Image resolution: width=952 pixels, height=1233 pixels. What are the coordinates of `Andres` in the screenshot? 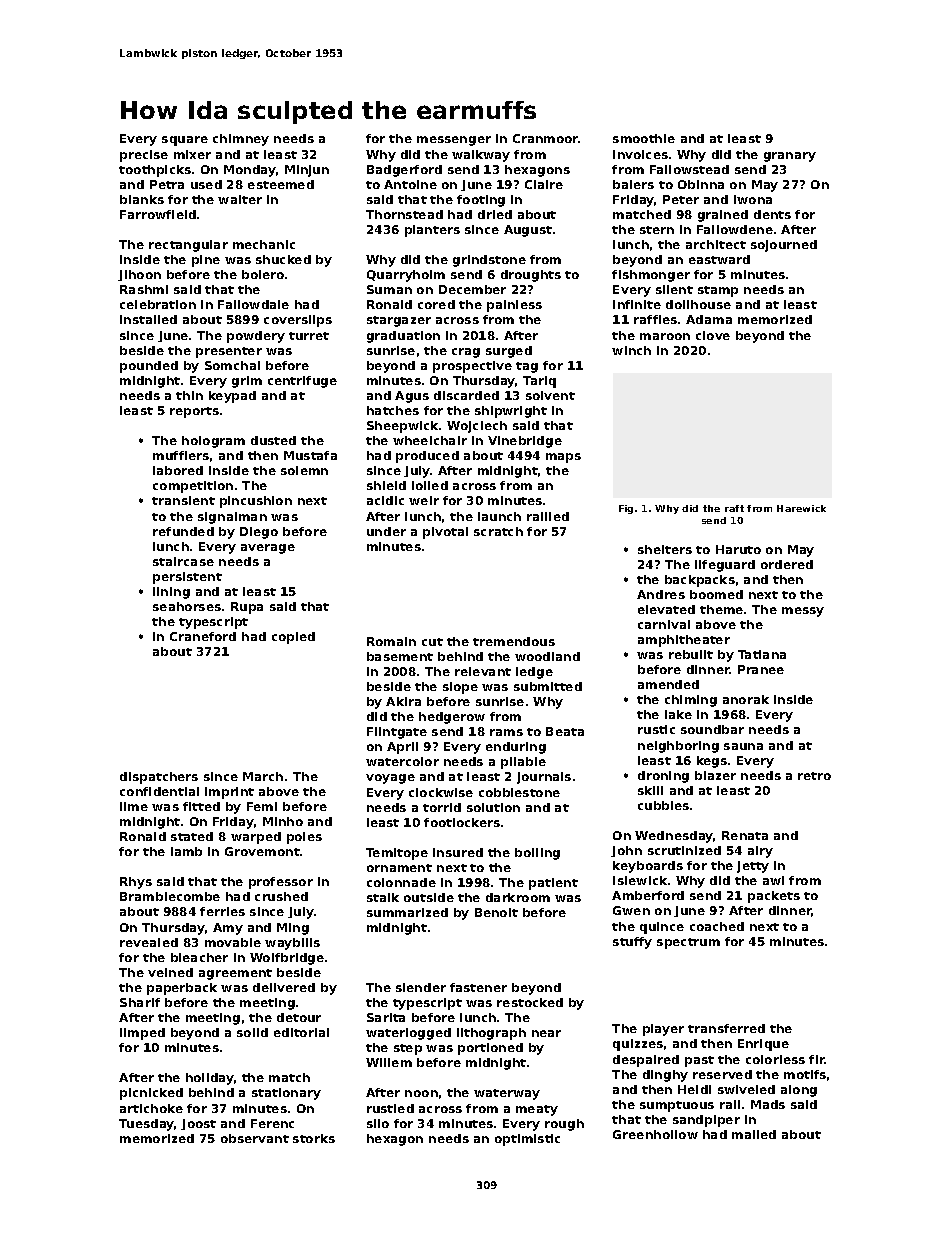 It's located at (661, 594).
